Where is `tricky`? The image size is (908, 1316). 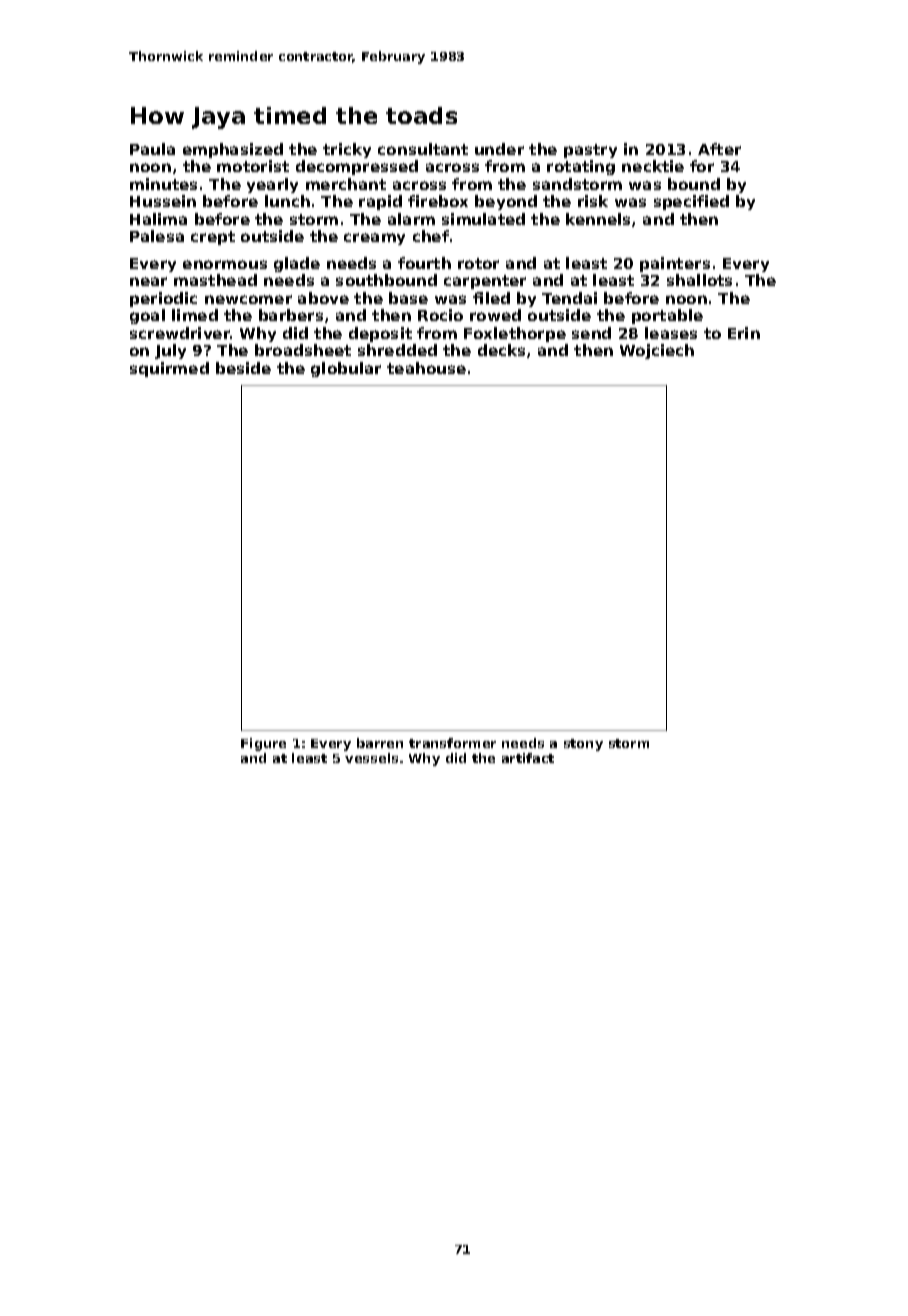 tricky is located at coordinates (347, 150).
